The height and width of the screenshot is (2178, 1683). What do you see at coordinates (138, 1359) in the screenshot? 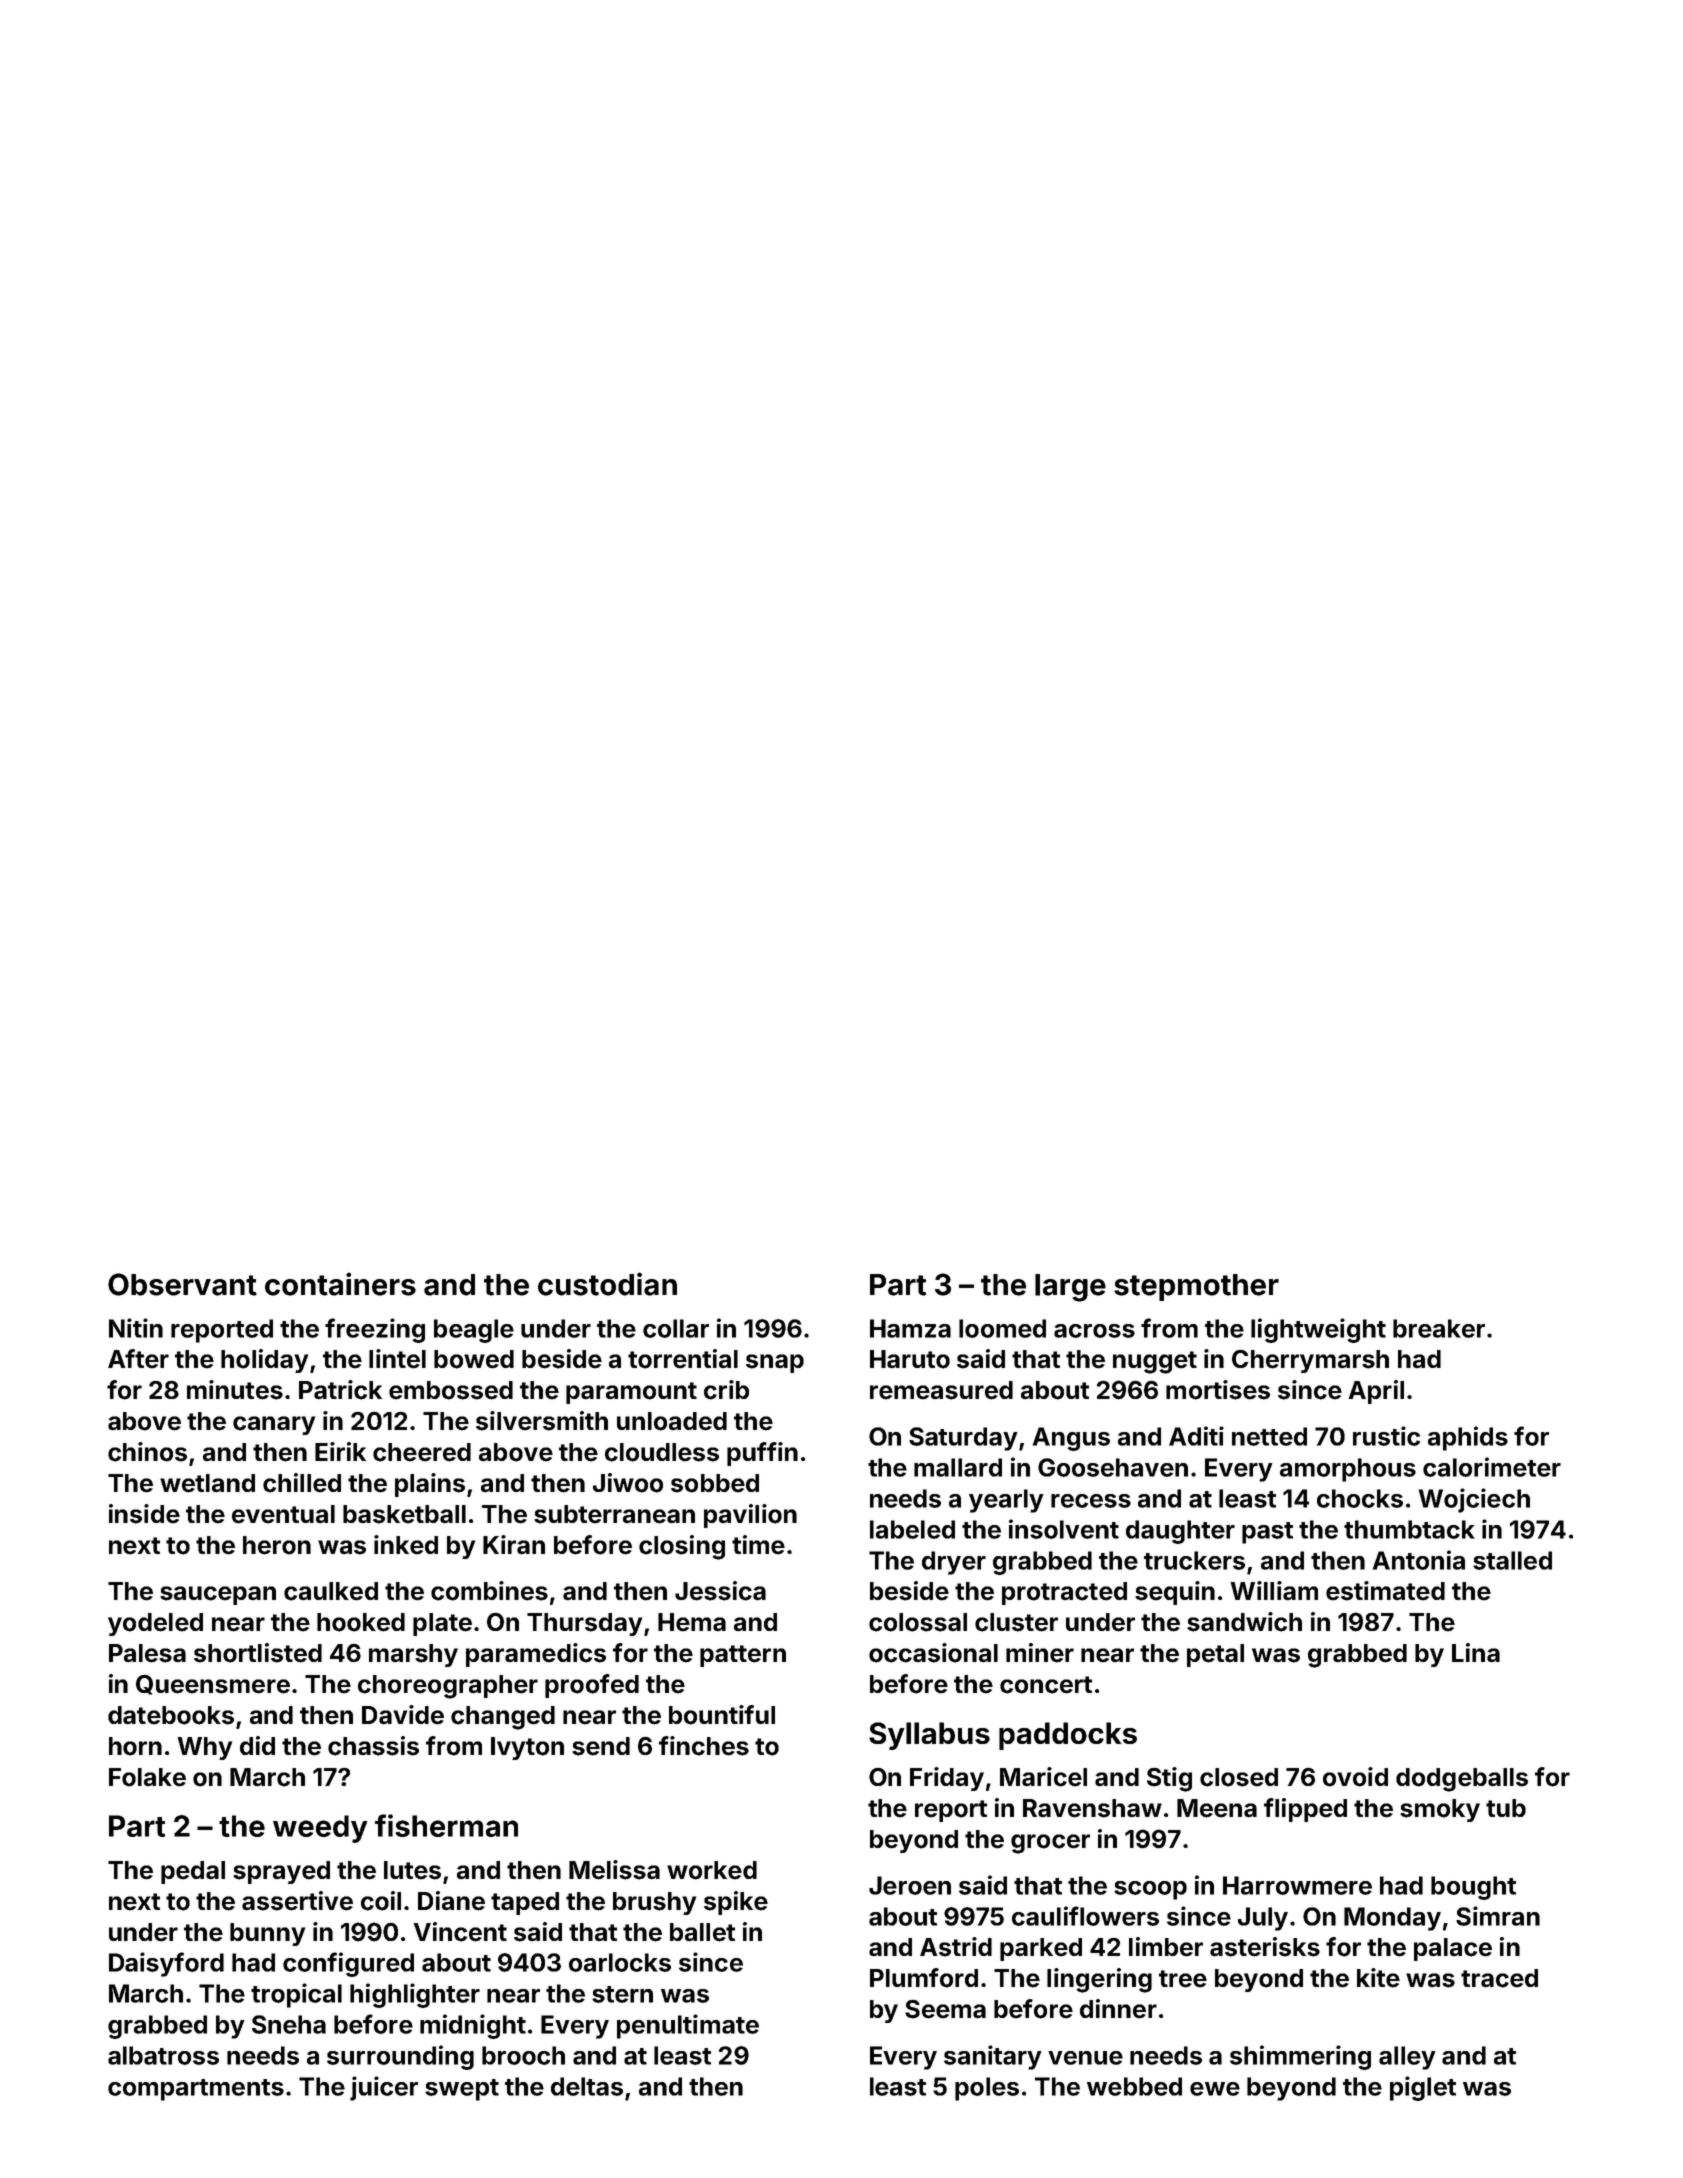
I see `After` at bounding box center [138, 1359].
